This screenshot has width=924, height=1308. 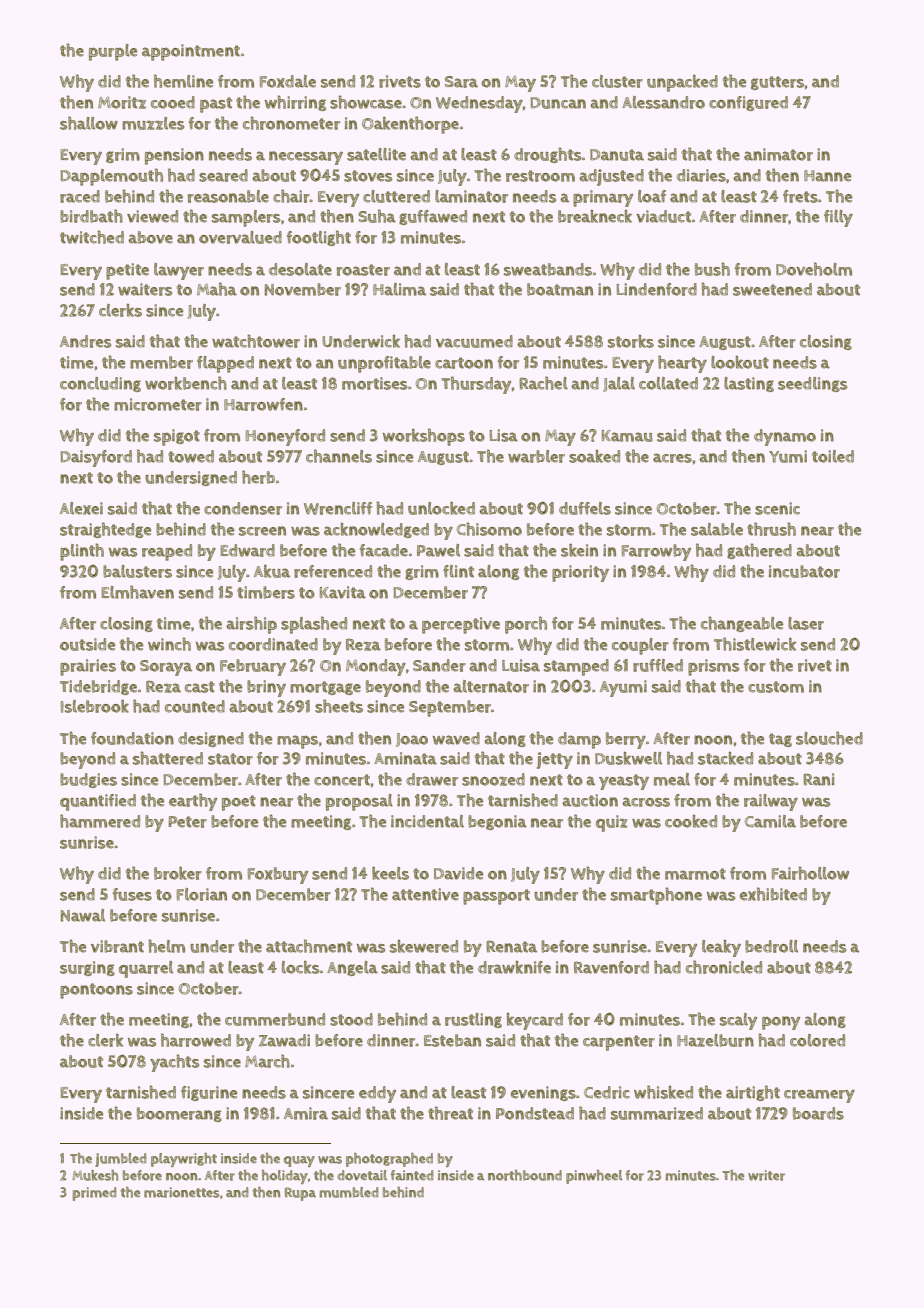 I want to click on damp, so click(x=579, y=740).
